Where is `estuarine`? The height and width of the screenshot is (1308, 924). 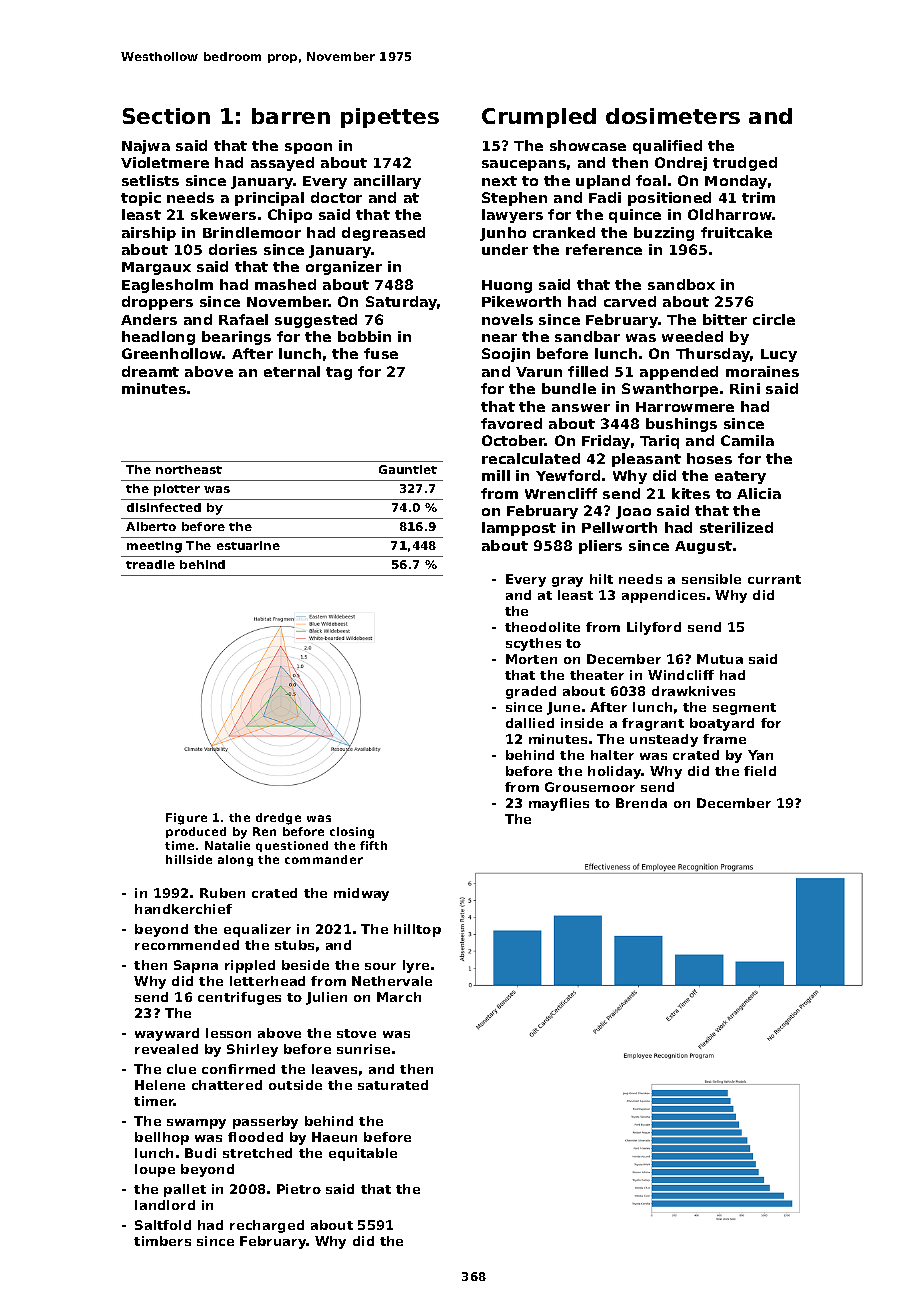 estuarine is located at coordinates (248, 545).
